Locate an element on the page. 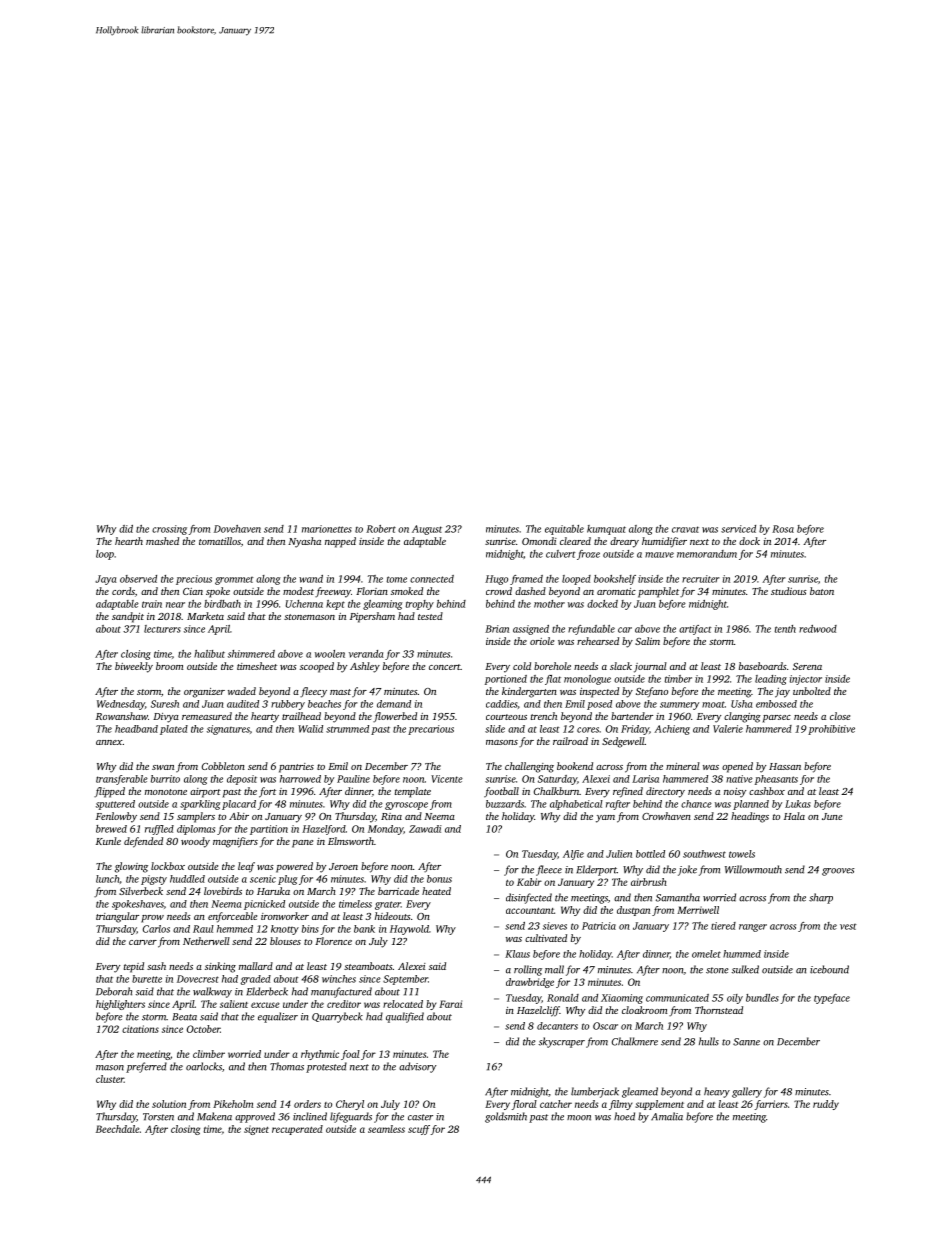 The image size is (952, 1233). joke is located at coordinates (687, 870).
